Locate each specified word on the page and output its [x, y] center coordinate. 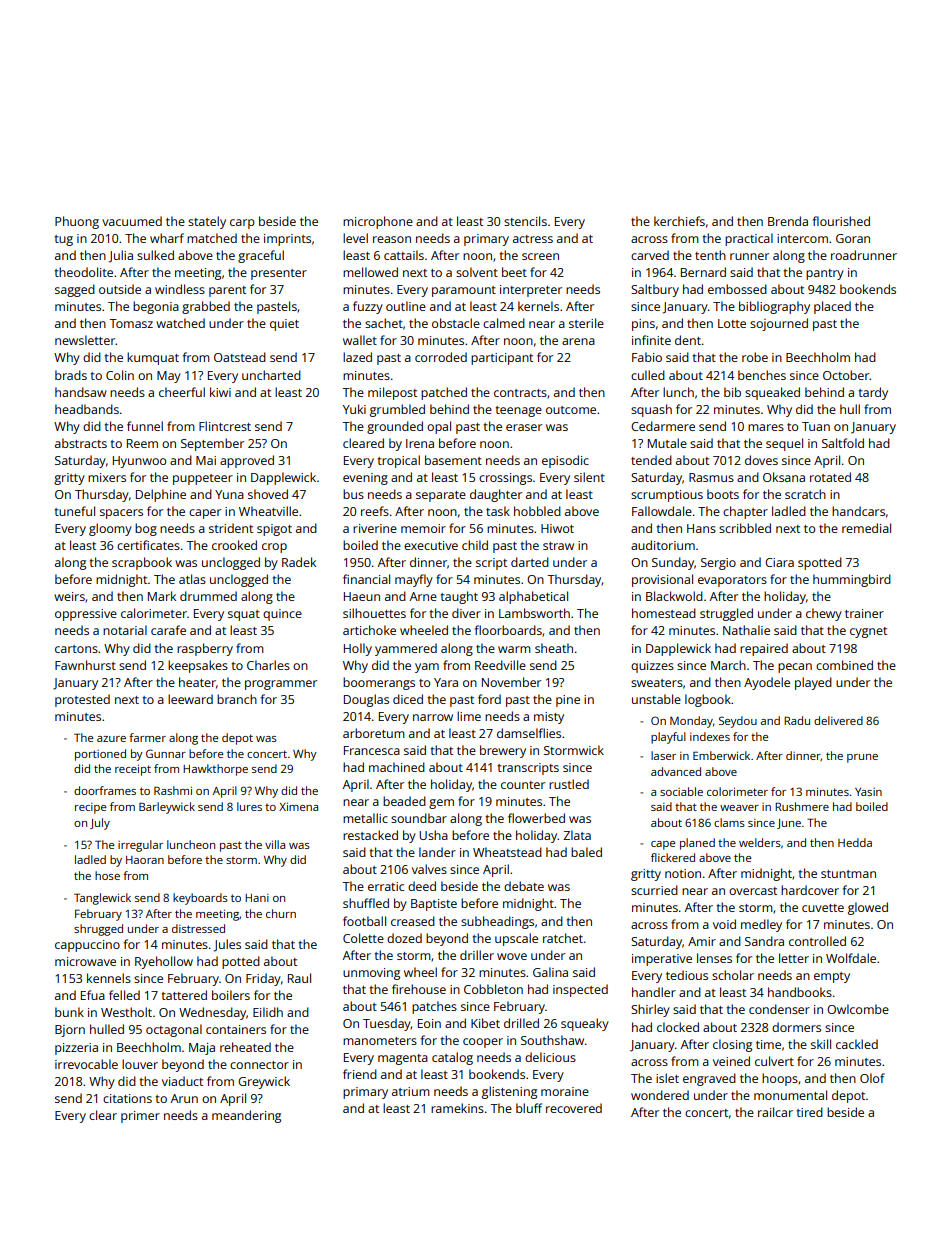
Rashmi [173, 790]
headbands [87, 409]
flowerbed [536, 818]
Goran [853, 238]
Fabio [647, 357]
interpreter [531, 291]
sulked [155, 255]
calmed [504, 323]
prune [862, 758]
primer [140, 1117]
